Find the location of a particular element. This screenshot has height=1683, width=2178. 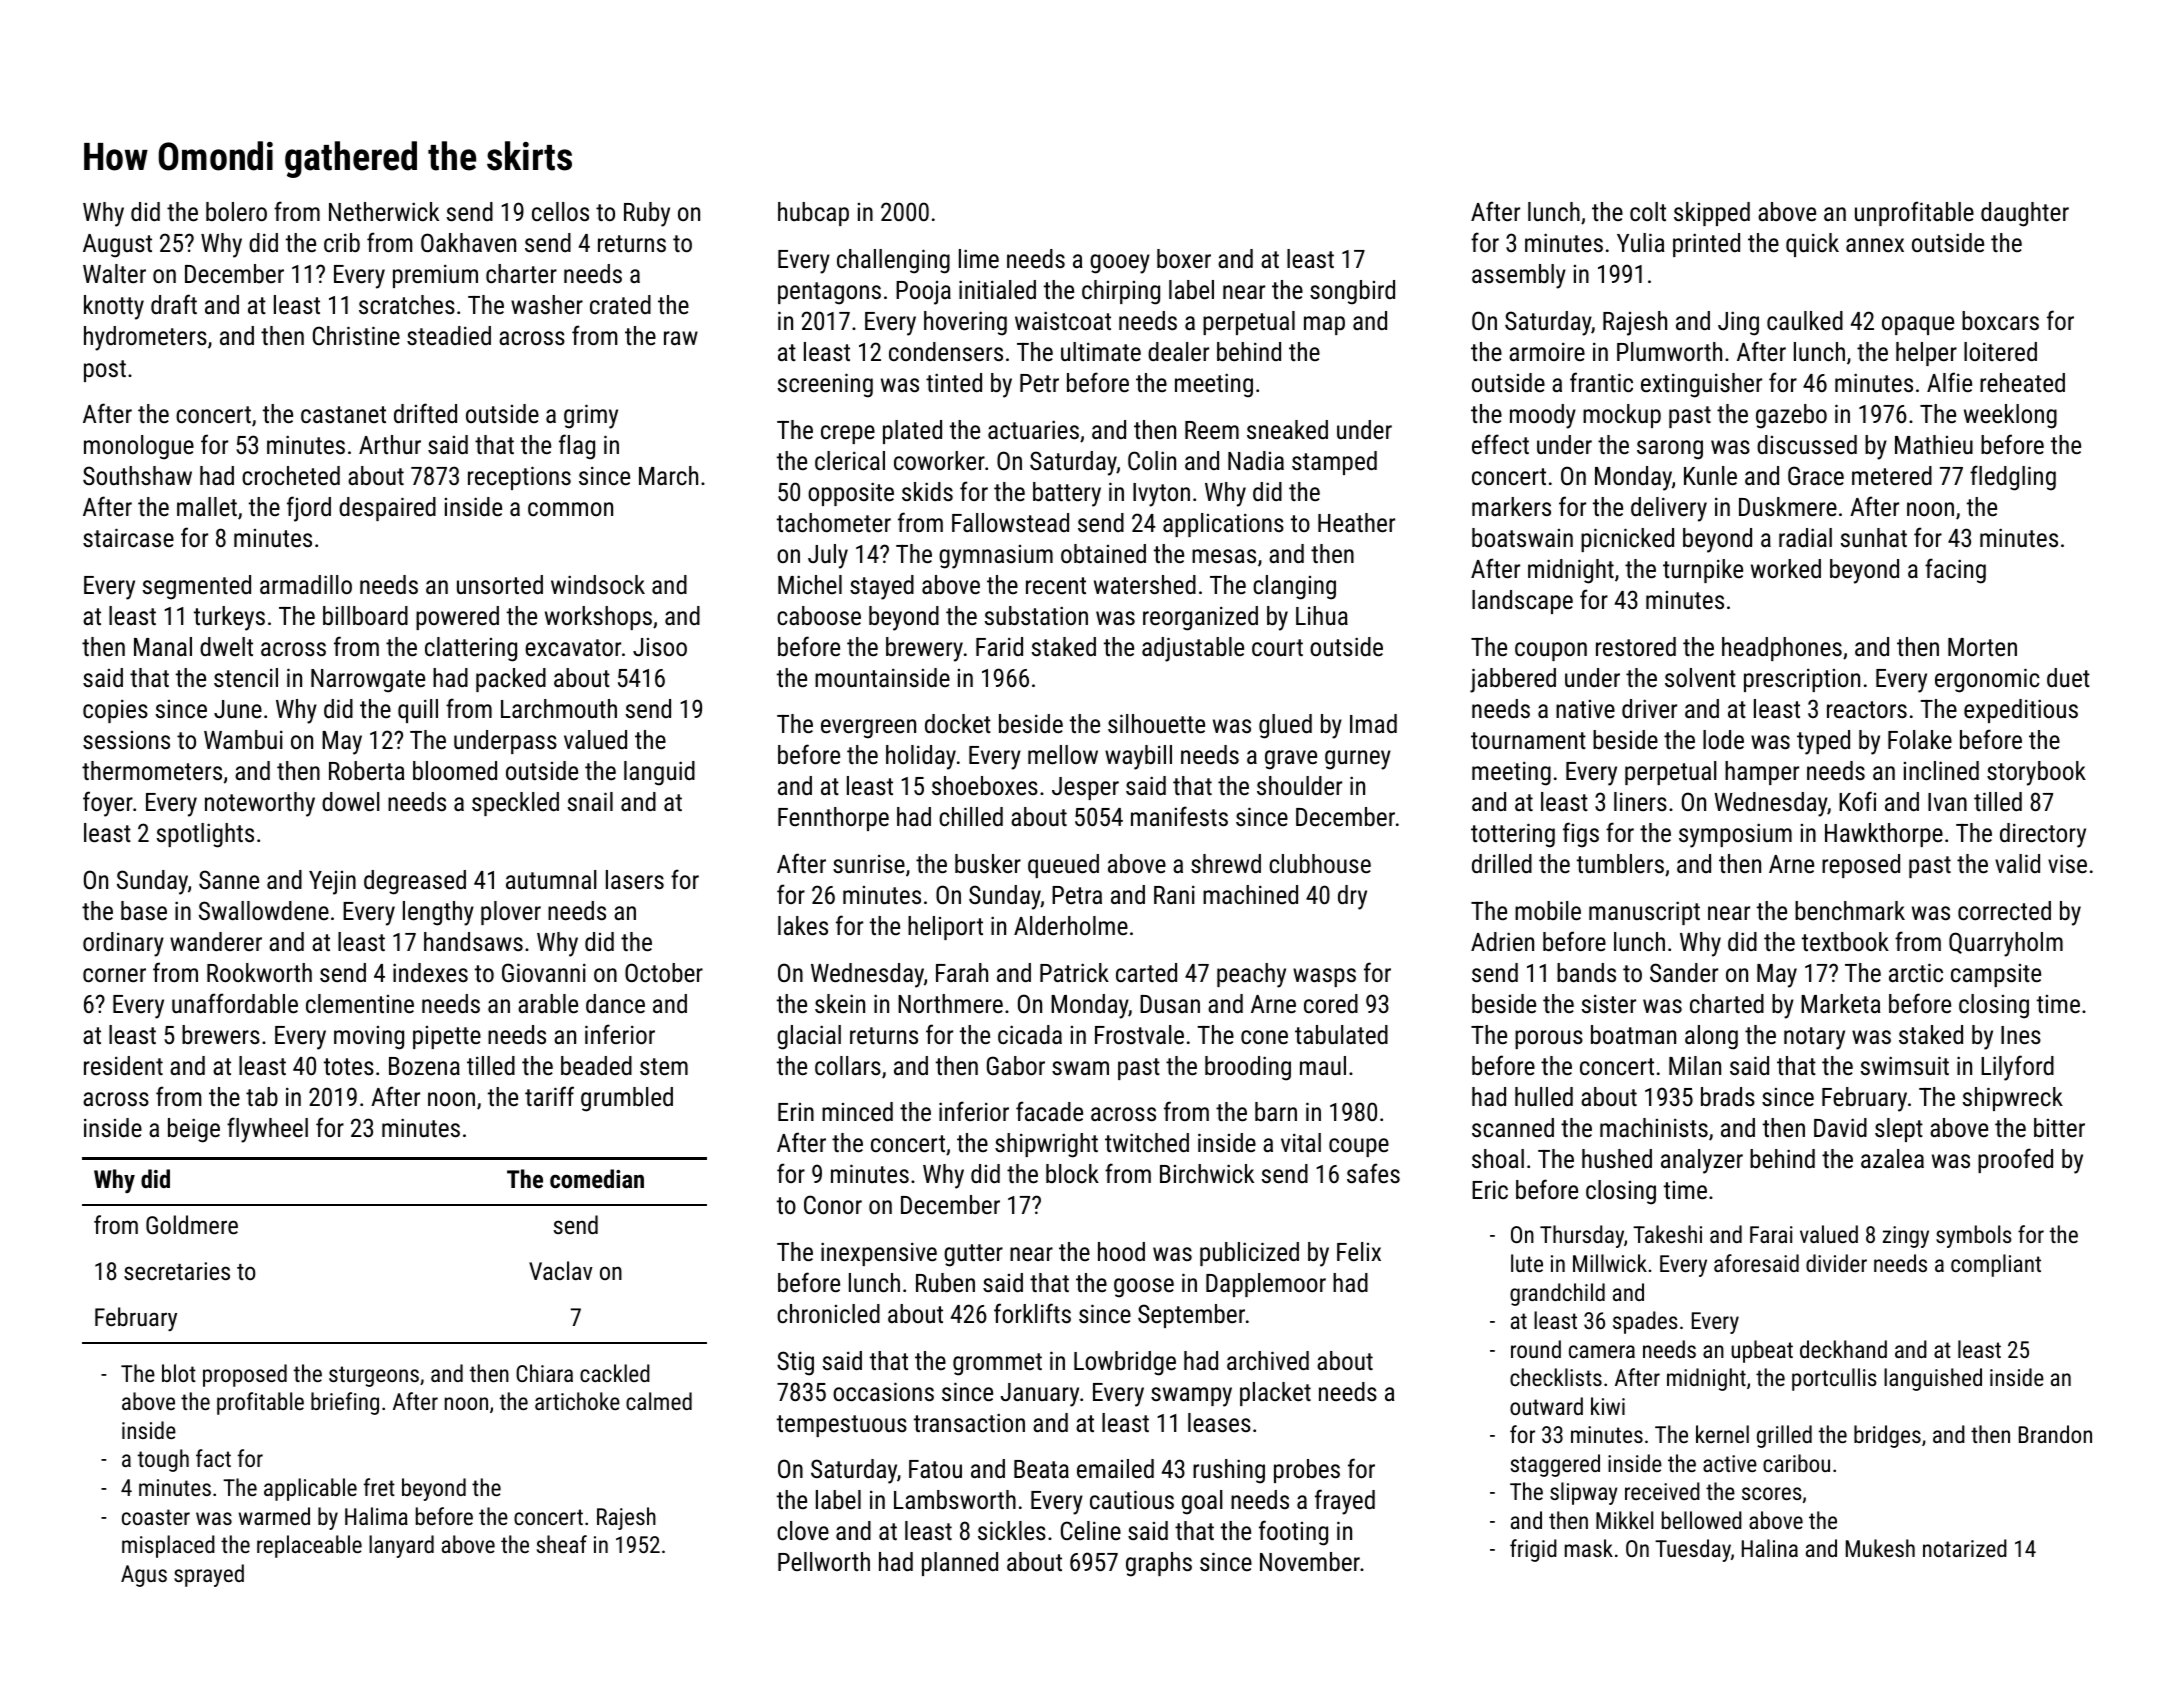

sturgeons is located at coordinates (374, 1376).
